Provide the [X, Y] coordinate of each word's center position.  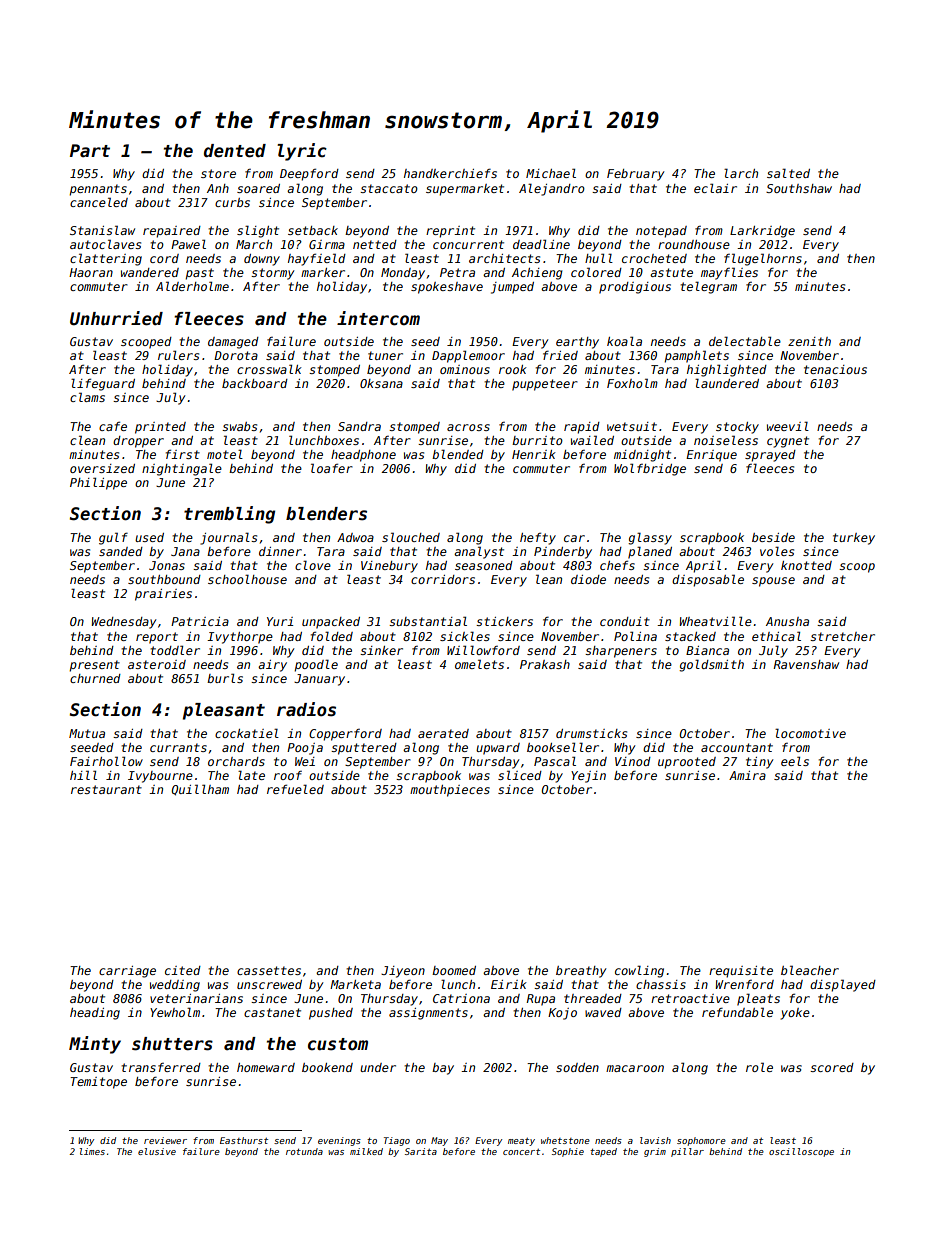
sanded [121, 551]
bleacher [810, 970]
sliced [520, 775]
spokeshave [447, 288]
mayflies [729, 273]
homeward [266, 1067]
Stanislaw [102, 230]
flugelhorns [763, 259]
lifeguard [103, 384]
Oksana [381, 383]
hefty [538, 538]
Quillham [200, 790]
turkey [854, 539]
